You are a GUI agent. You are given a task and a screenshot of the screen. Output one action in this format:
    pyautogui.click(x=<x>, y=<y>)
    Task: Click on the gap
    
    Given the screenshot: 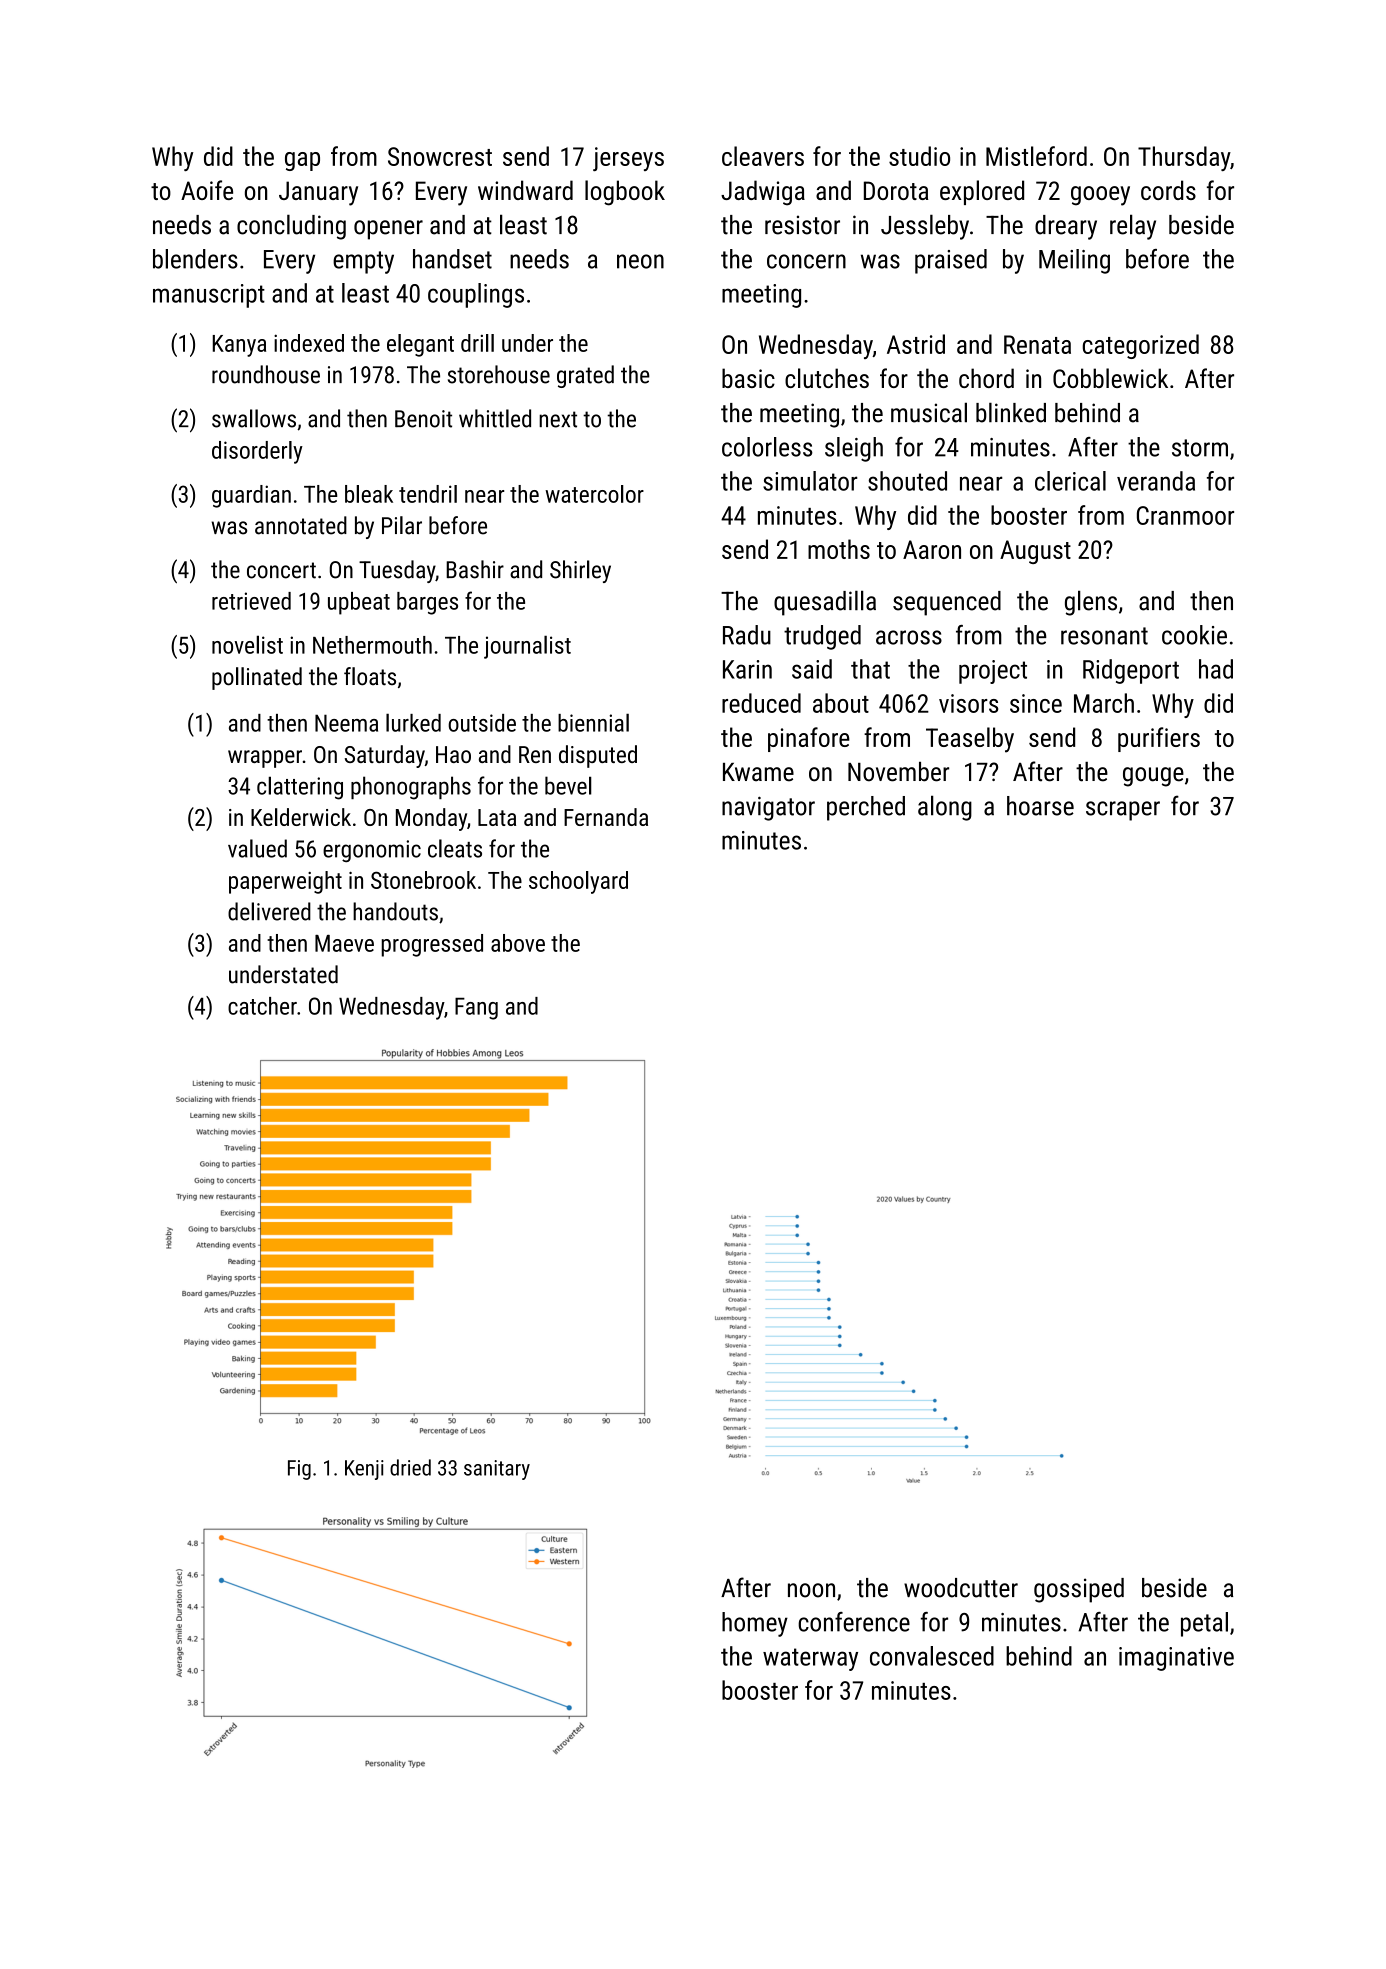 What is the action you would take?
    pyautogui.click(x=302, y=161)
